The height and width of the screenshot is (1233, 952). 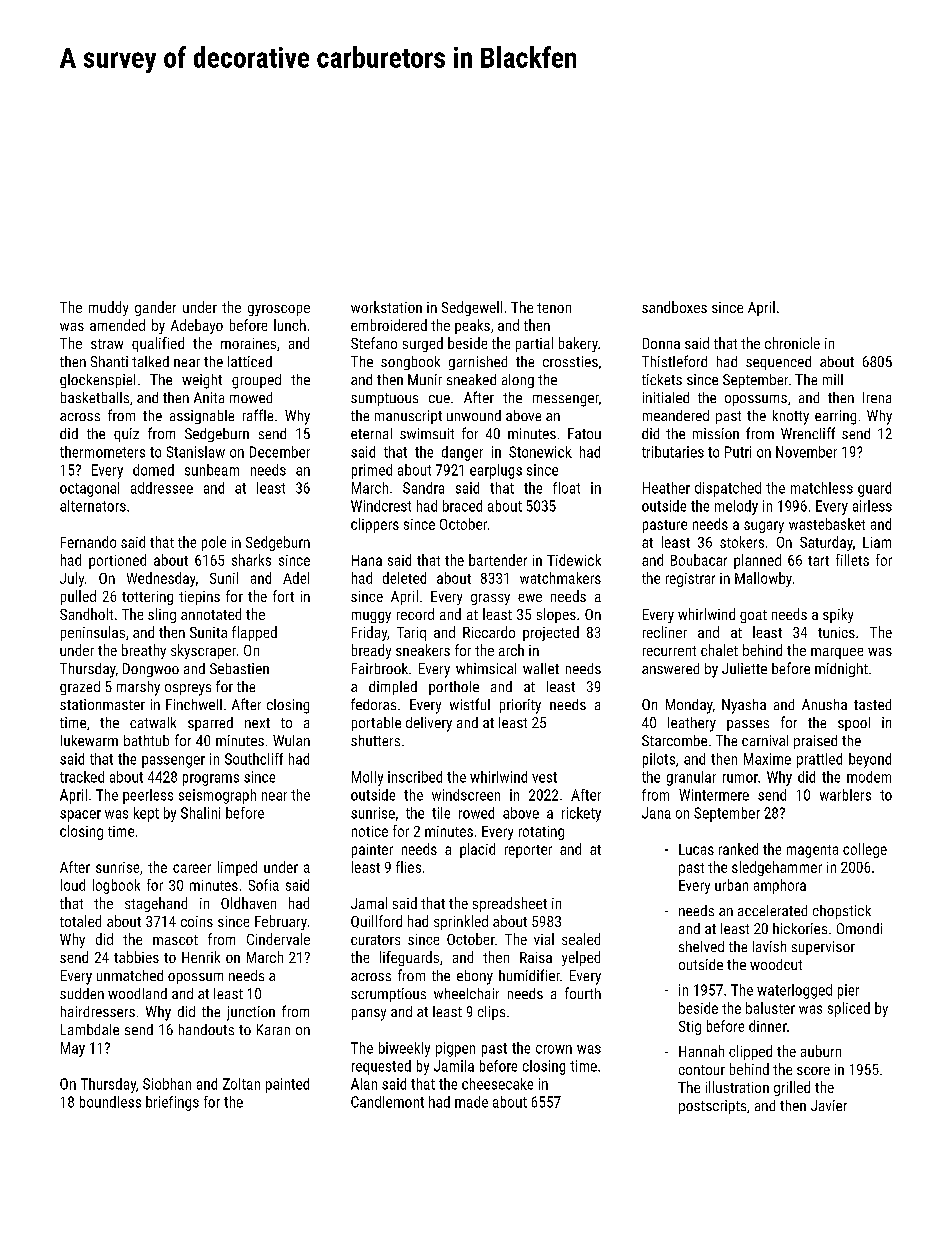 I want to click on pulled, so click(x=78, y=597).
